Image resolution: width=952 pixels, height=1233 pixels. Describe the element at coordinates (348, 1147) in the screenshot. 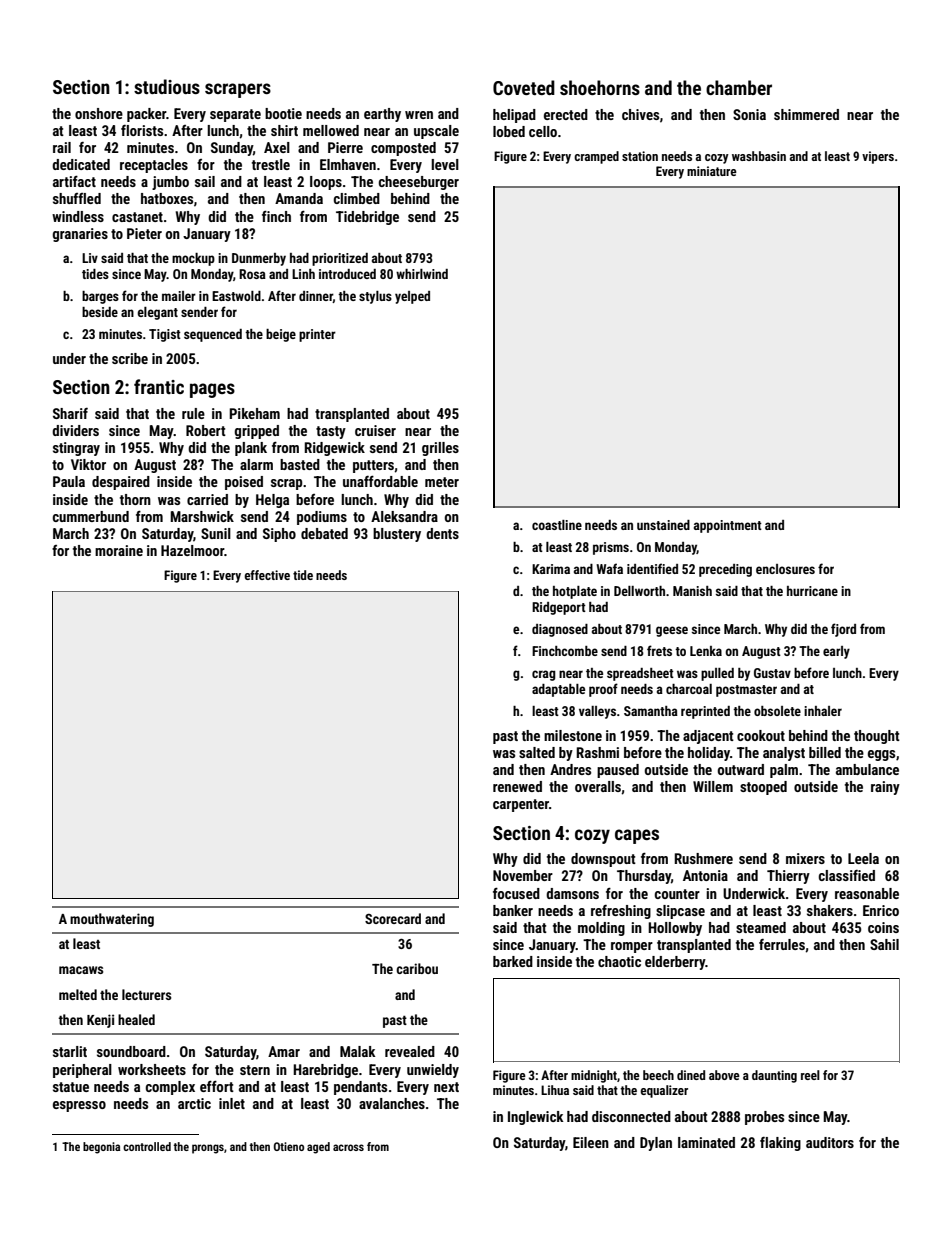

I see `across` at that location.
